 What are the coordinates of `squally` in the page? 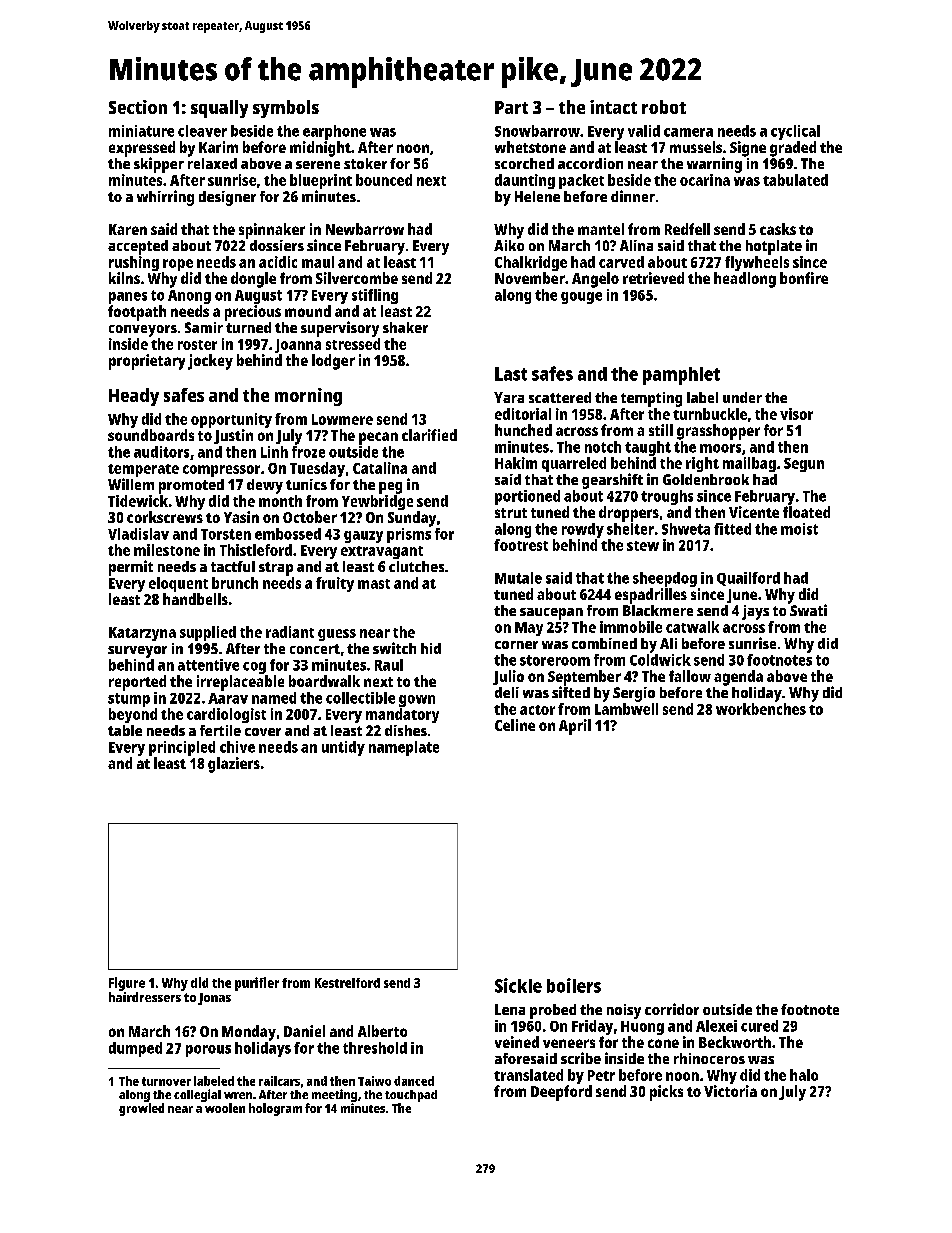 It's located at (219, 109).
